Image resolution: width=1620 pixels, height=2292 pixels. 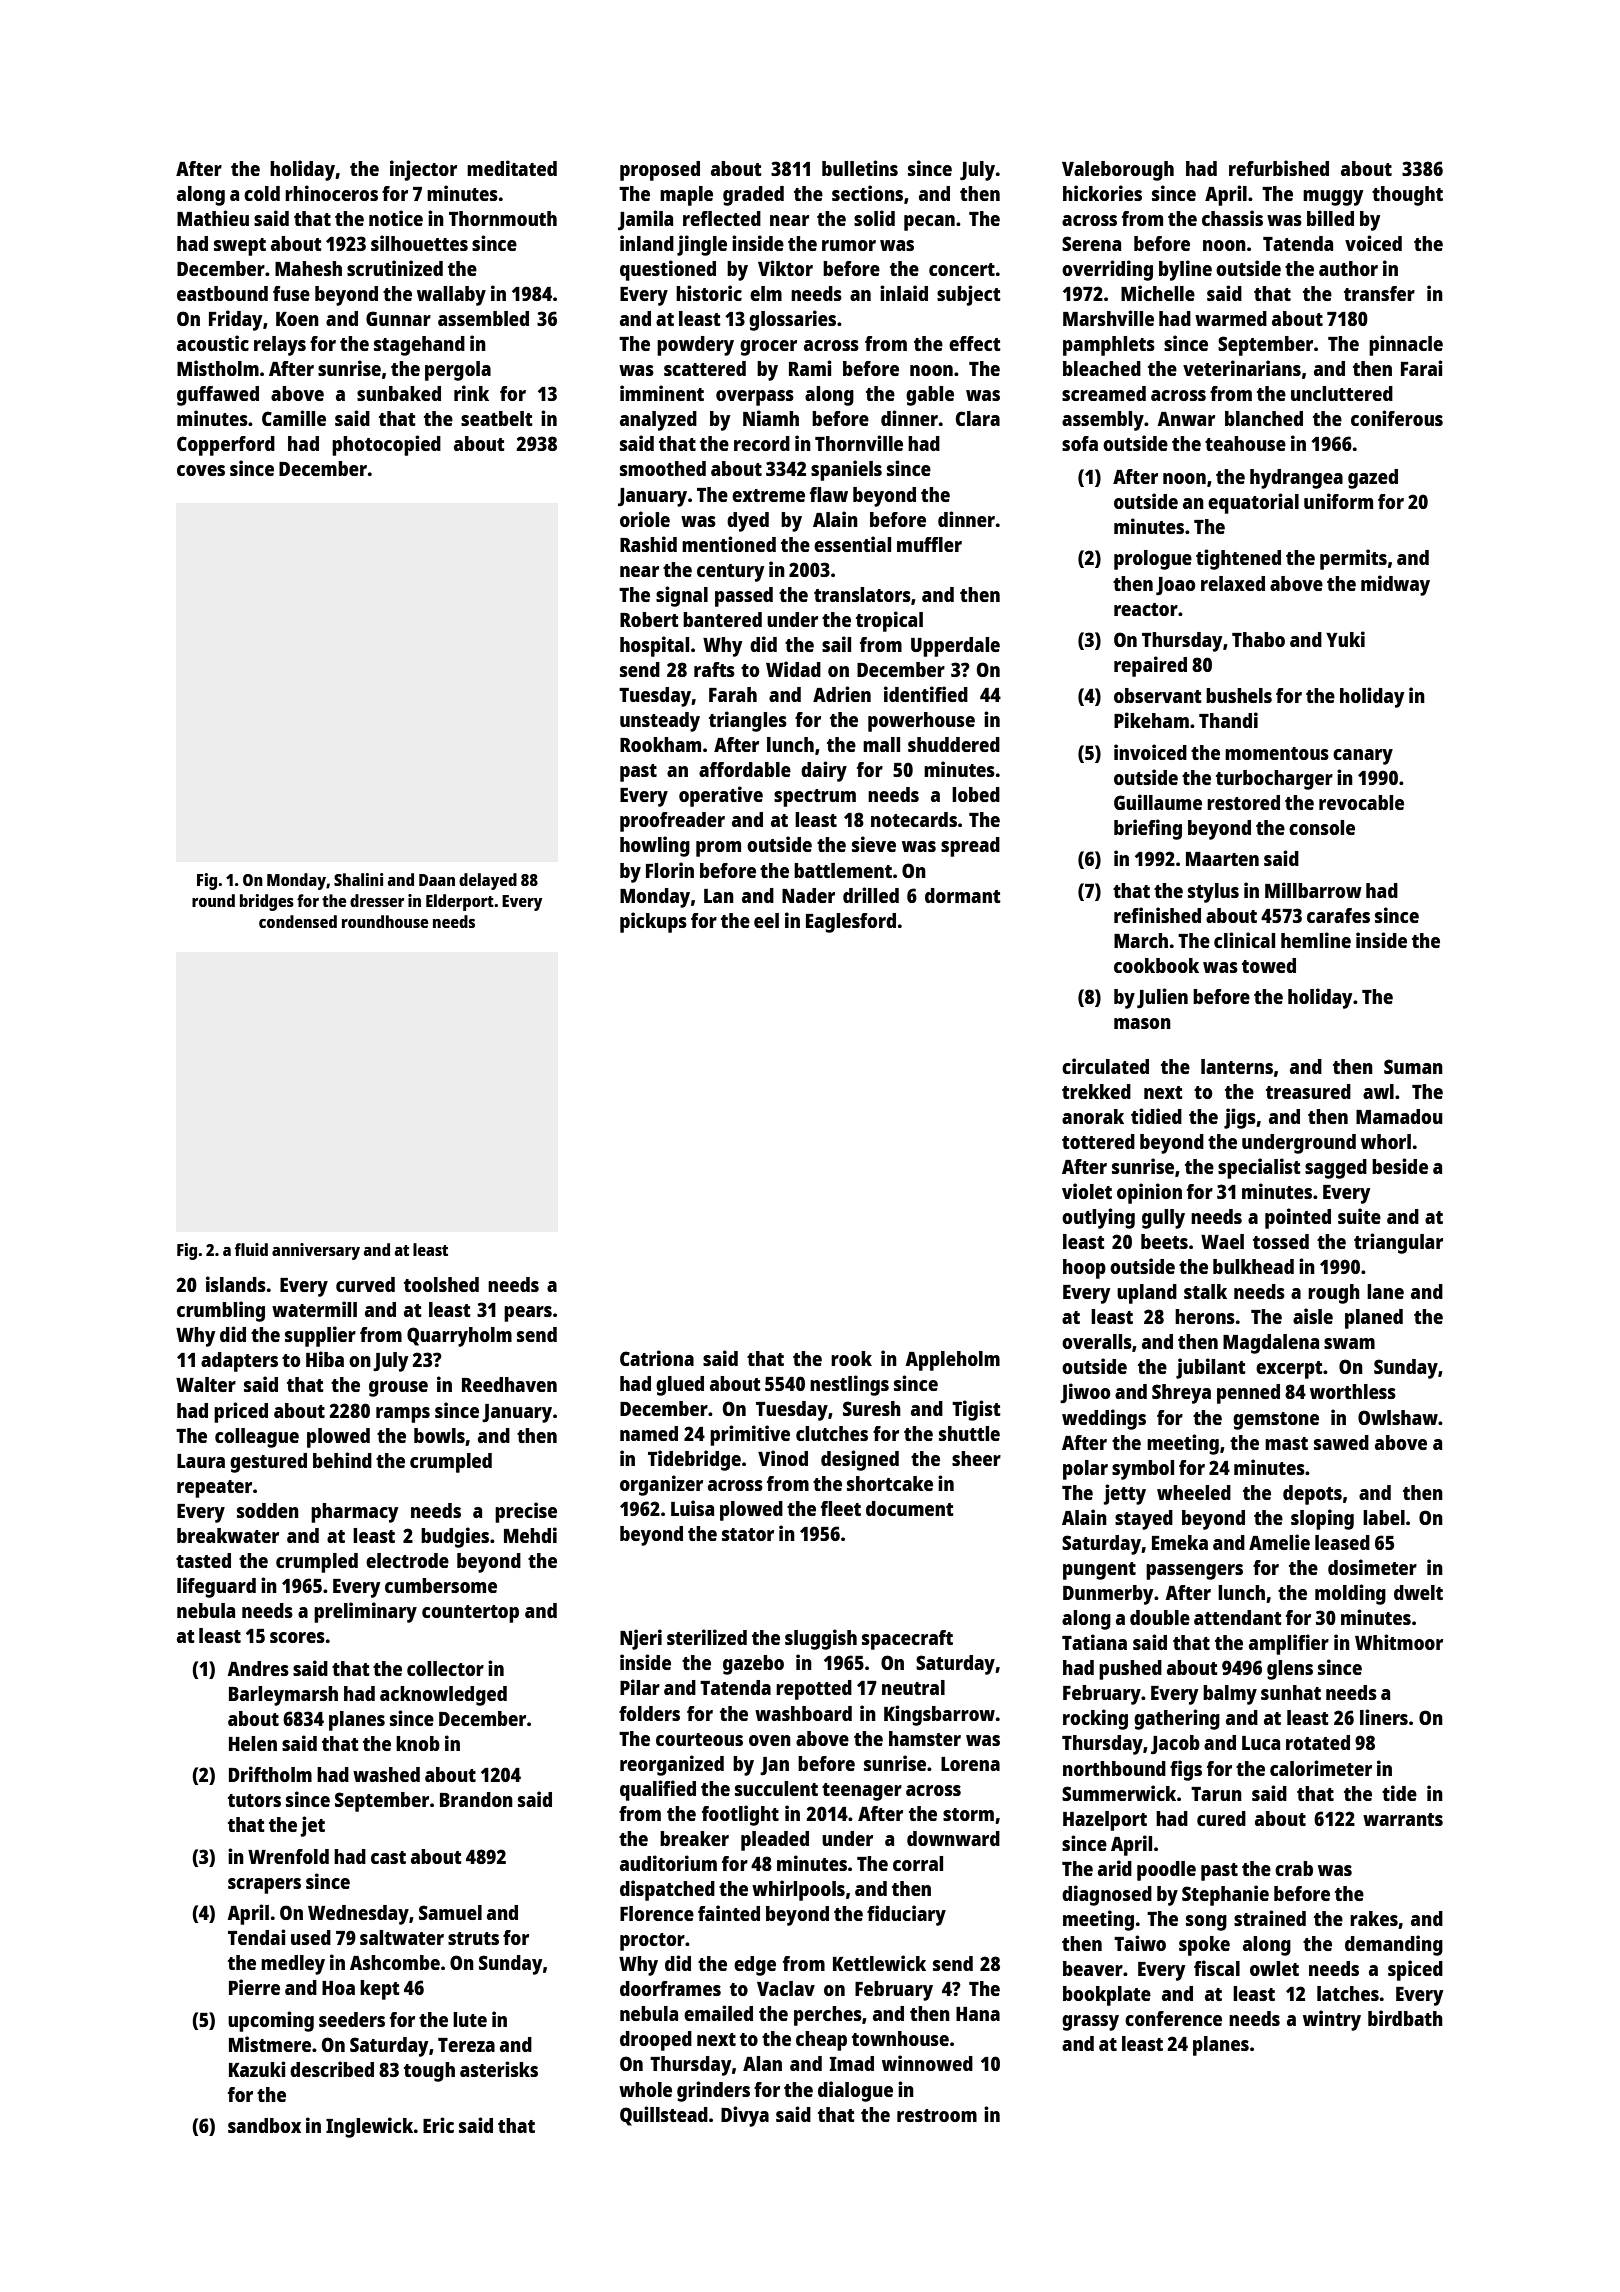 What do you see at coordinates (1342, 393) in the document?
I see `uncluttered` at bounding box center [1342, 393].
